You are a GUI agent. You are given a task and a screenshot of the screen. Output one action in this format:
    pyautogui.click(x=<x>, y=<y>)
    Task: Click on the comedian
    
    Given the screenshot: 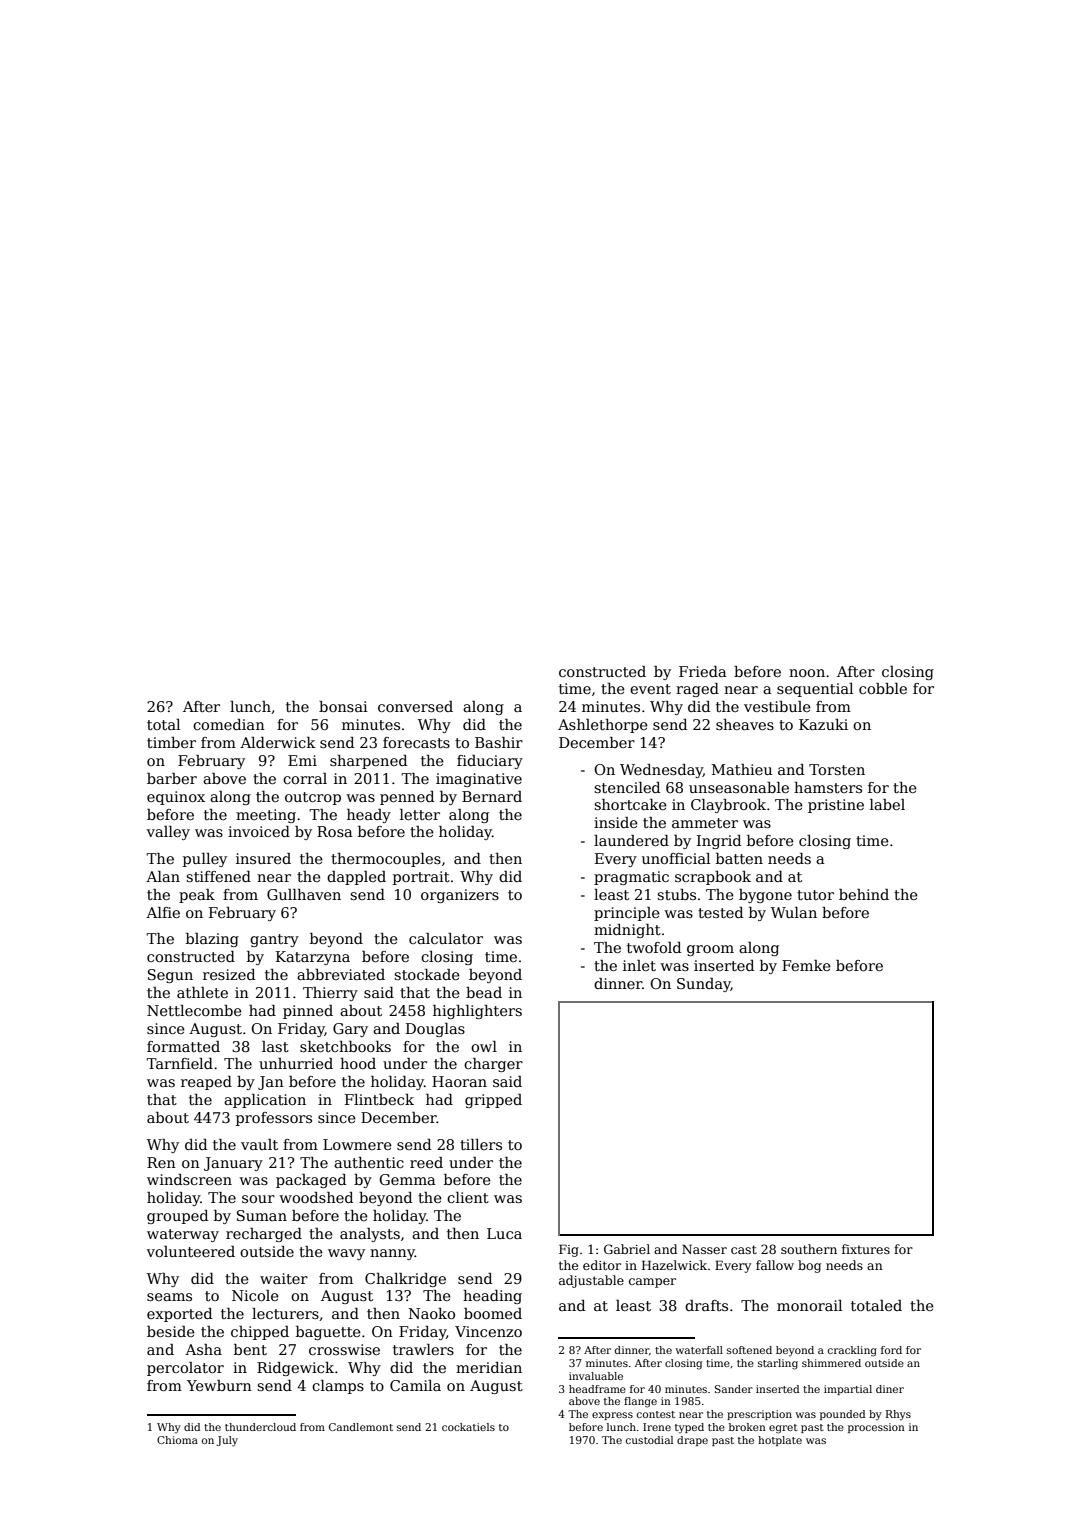 What is the action you would take?
    pyautogui.click(x=229, y=724)
